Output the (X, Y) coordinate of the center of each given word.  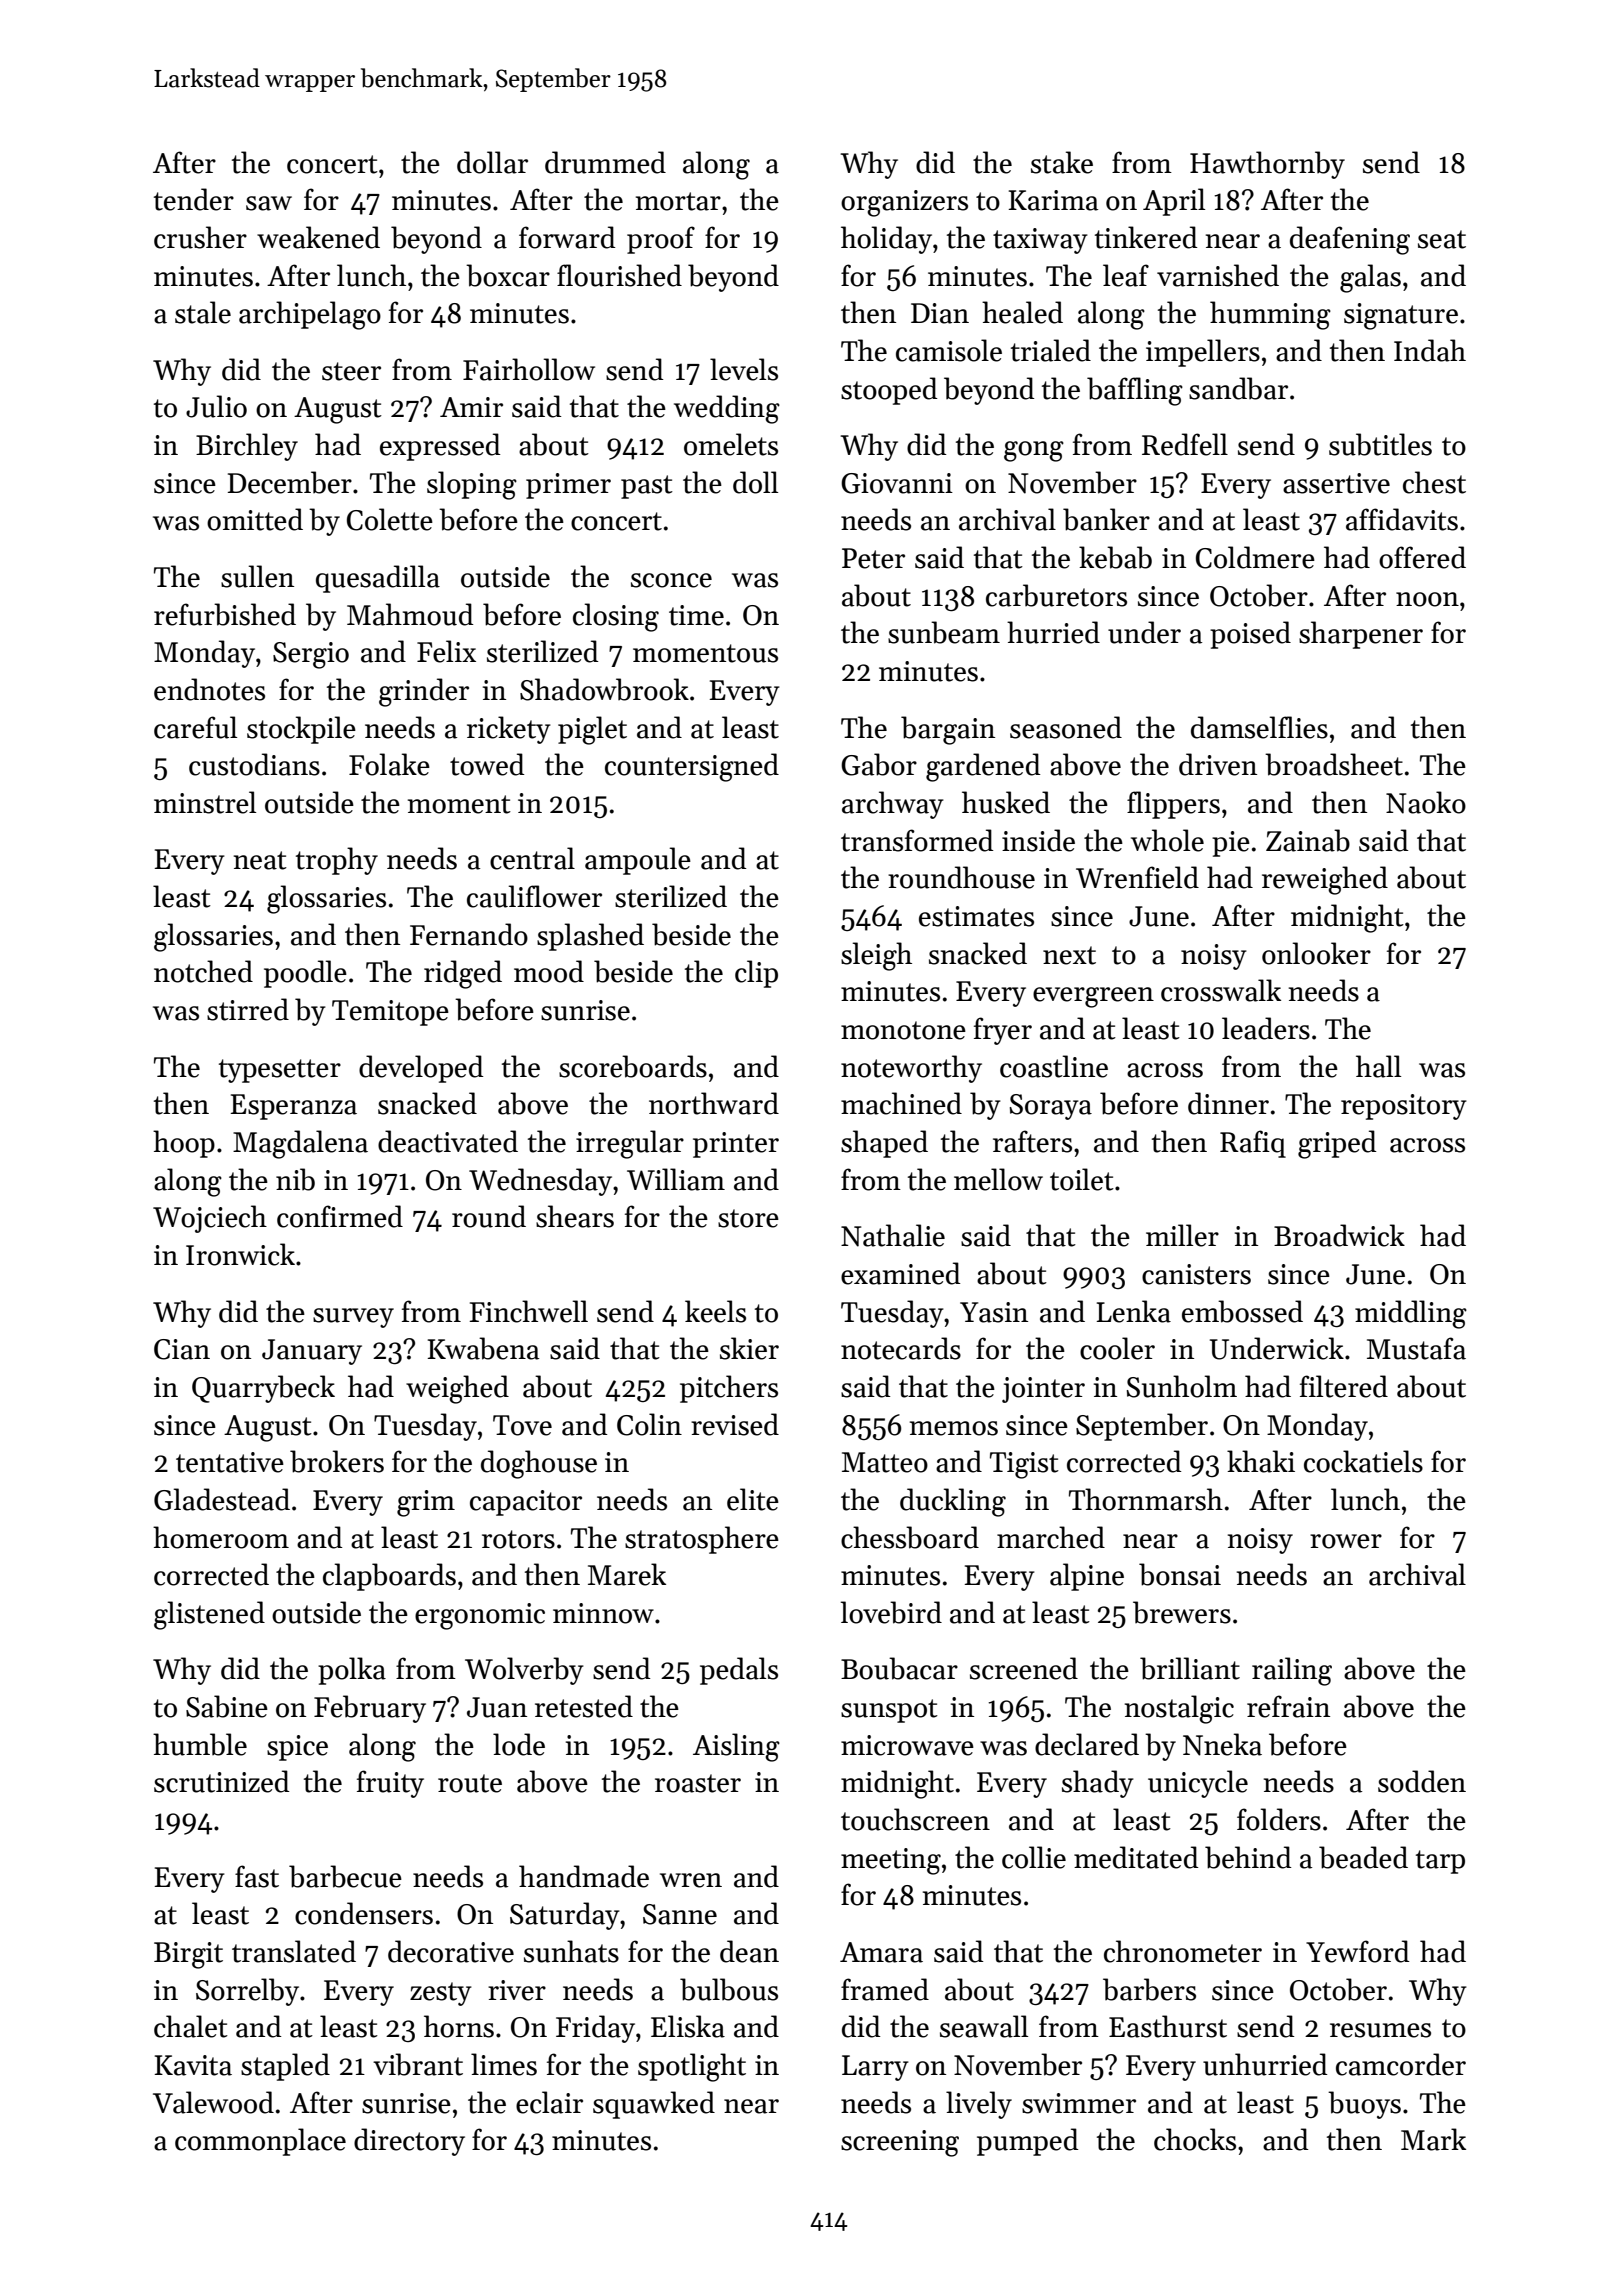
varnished (1218, 275)
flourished (619, 275)
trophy (337, 861)
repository (1404, 1107)
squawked (654, 2105)
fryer (1003, 1031)
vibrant (418, 2064)
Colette (390, 519)
